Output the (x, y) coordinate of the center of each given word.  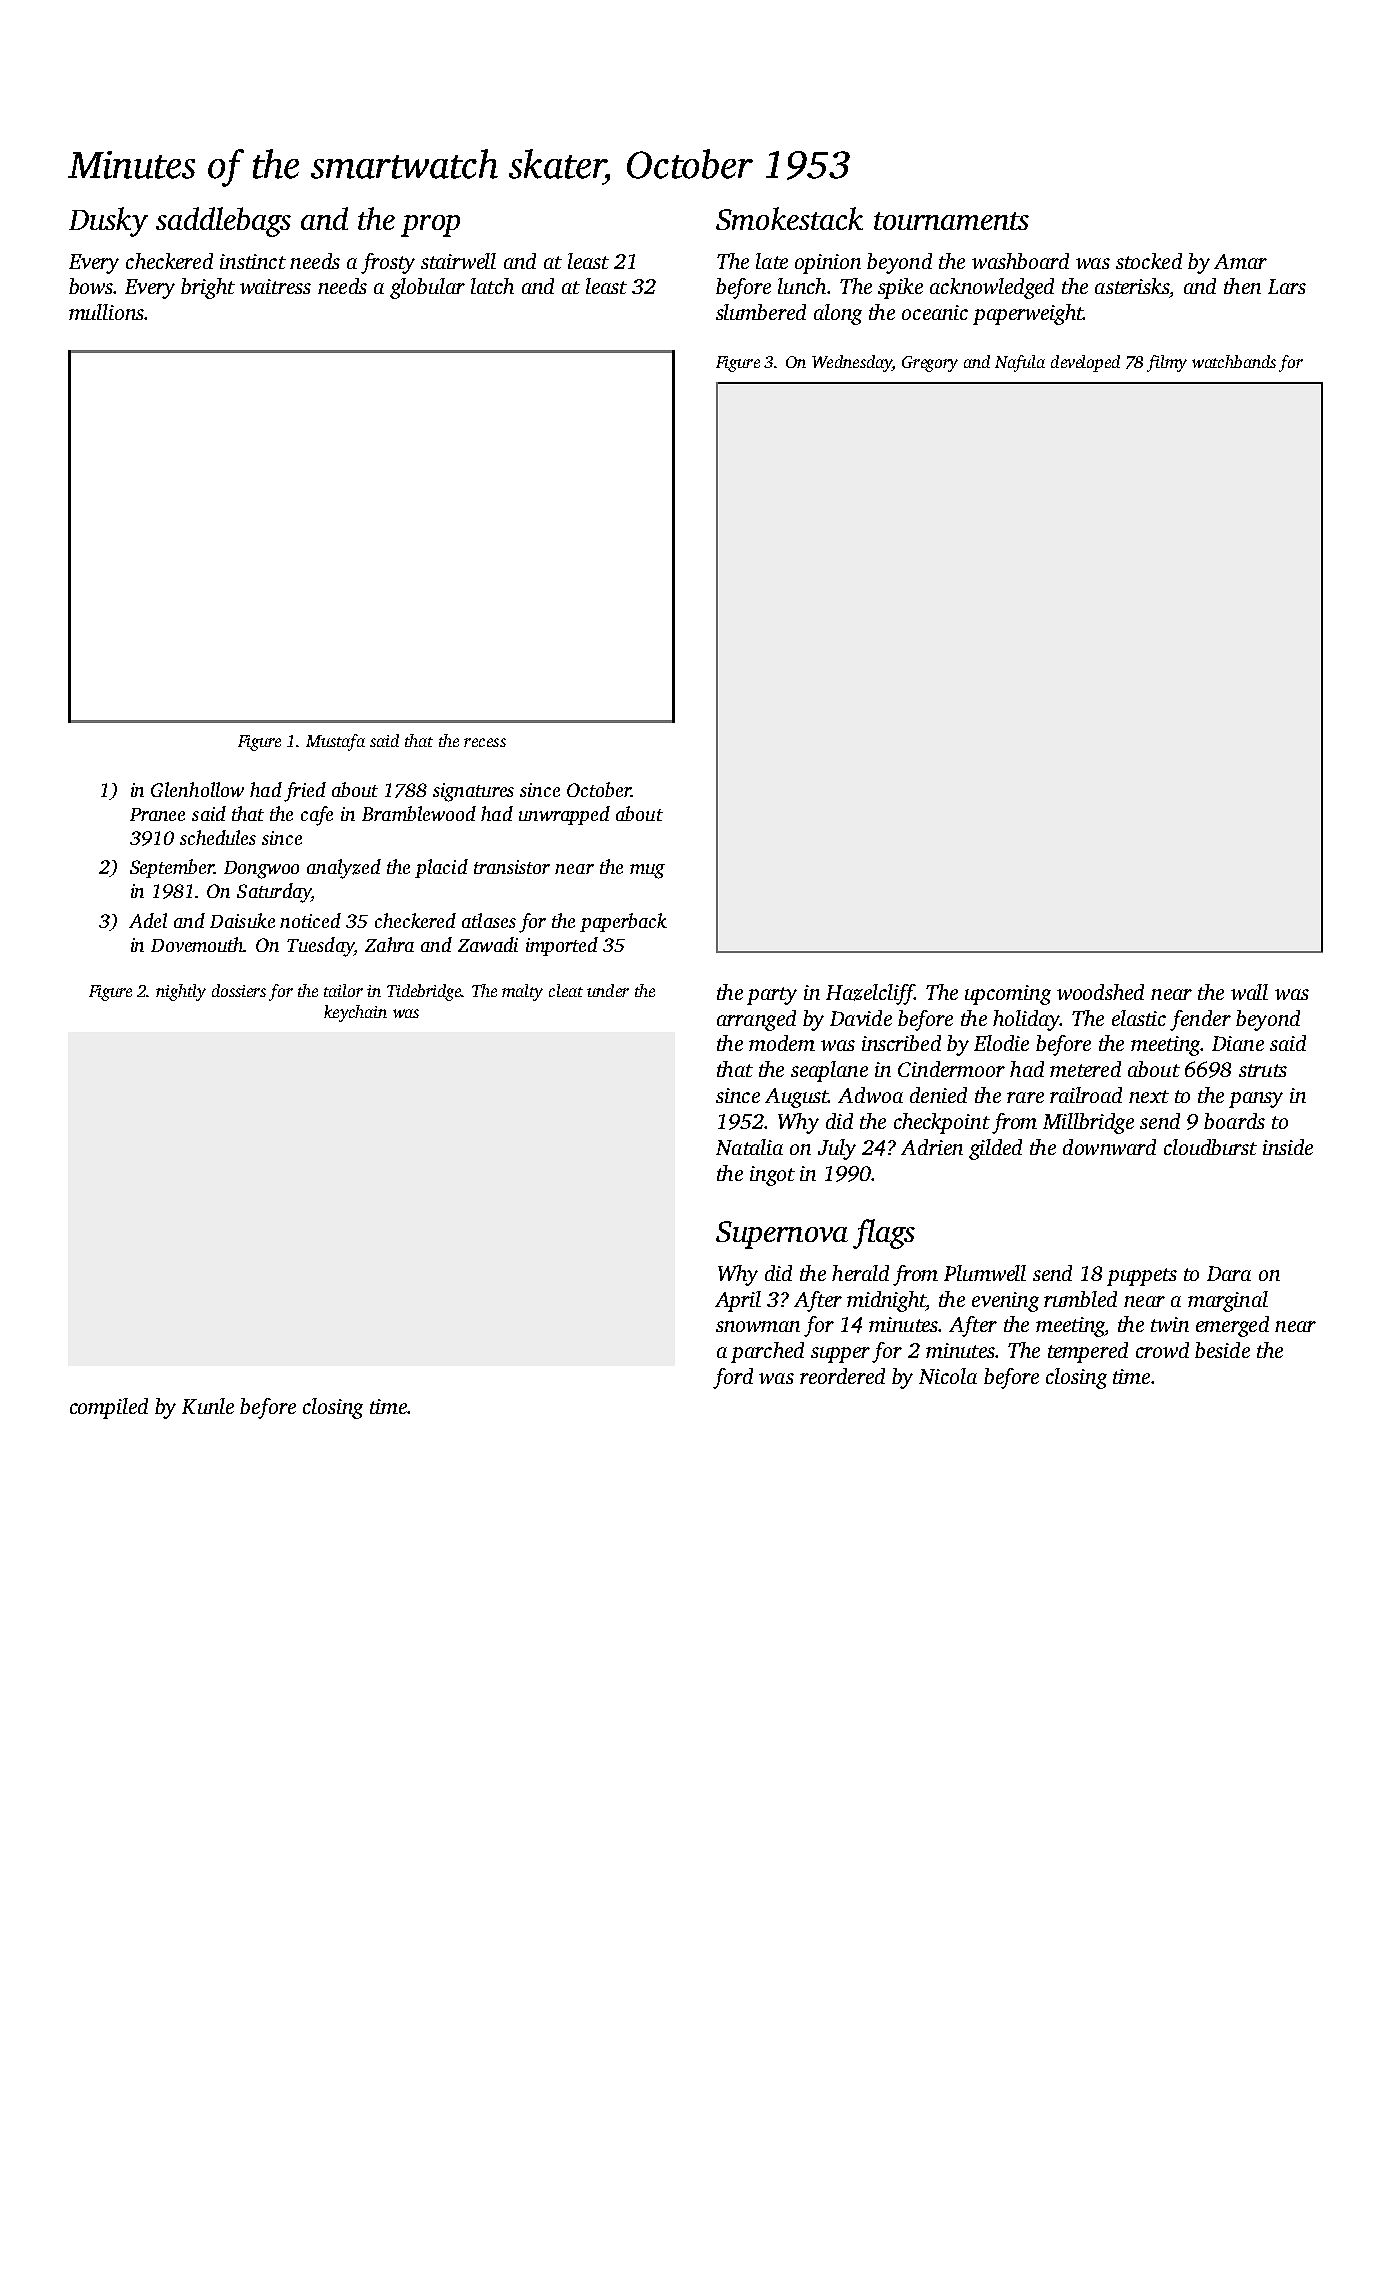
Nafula (1020, 363)
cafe (317, 816)
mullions (106, 312)
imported (562, 946)
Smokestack (789, 218)
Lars (1287, 286)
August (796, 1098)
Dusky (108, 222)
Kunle (208, 1406)
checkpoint (942, 1123)
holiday (1026, 1020)
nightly (181, 992)
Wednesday (852, 363)
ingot (772, 1176)
